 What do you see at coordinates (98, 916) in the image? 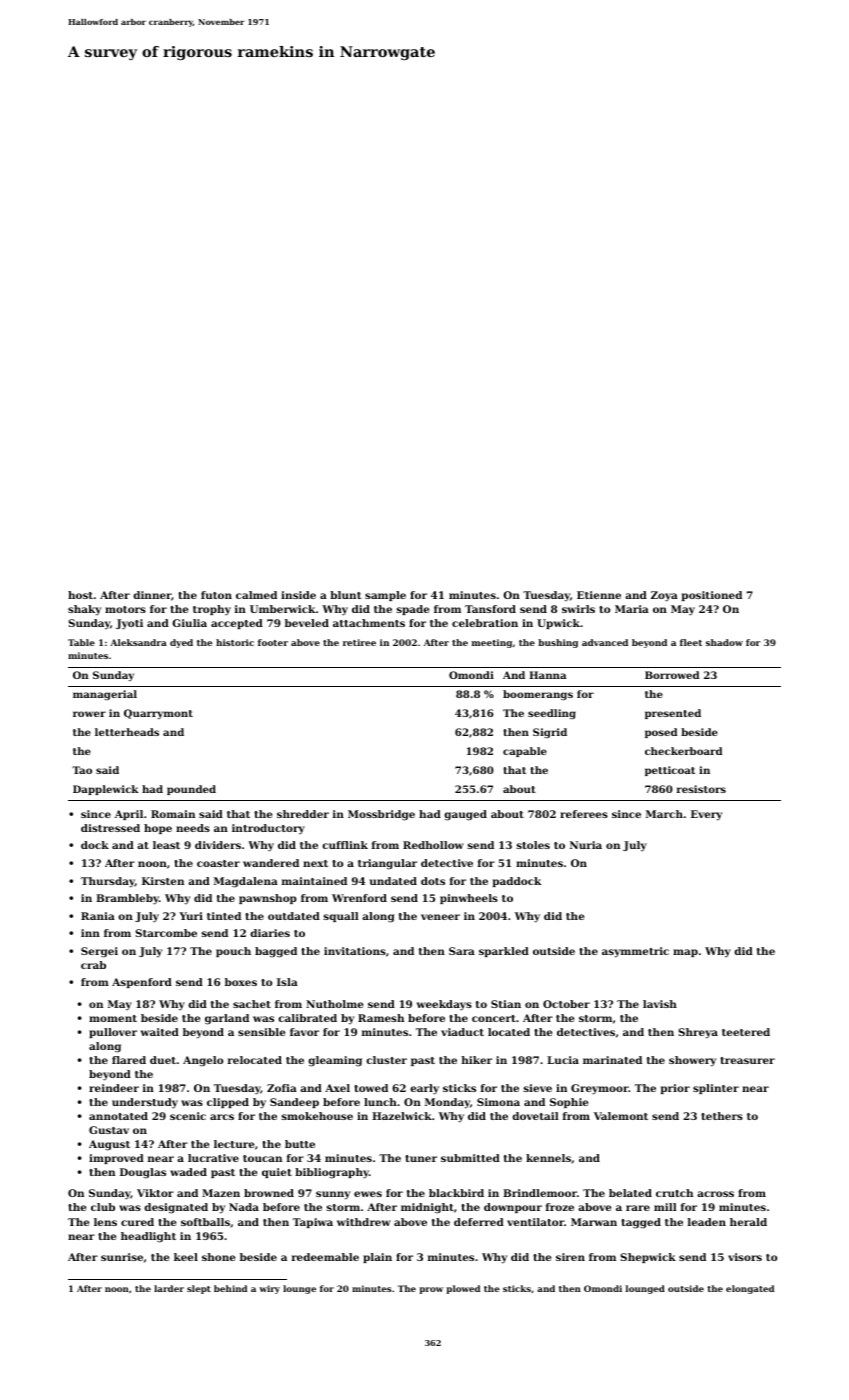
I see `Rania` at bounding box center [98, 916].
